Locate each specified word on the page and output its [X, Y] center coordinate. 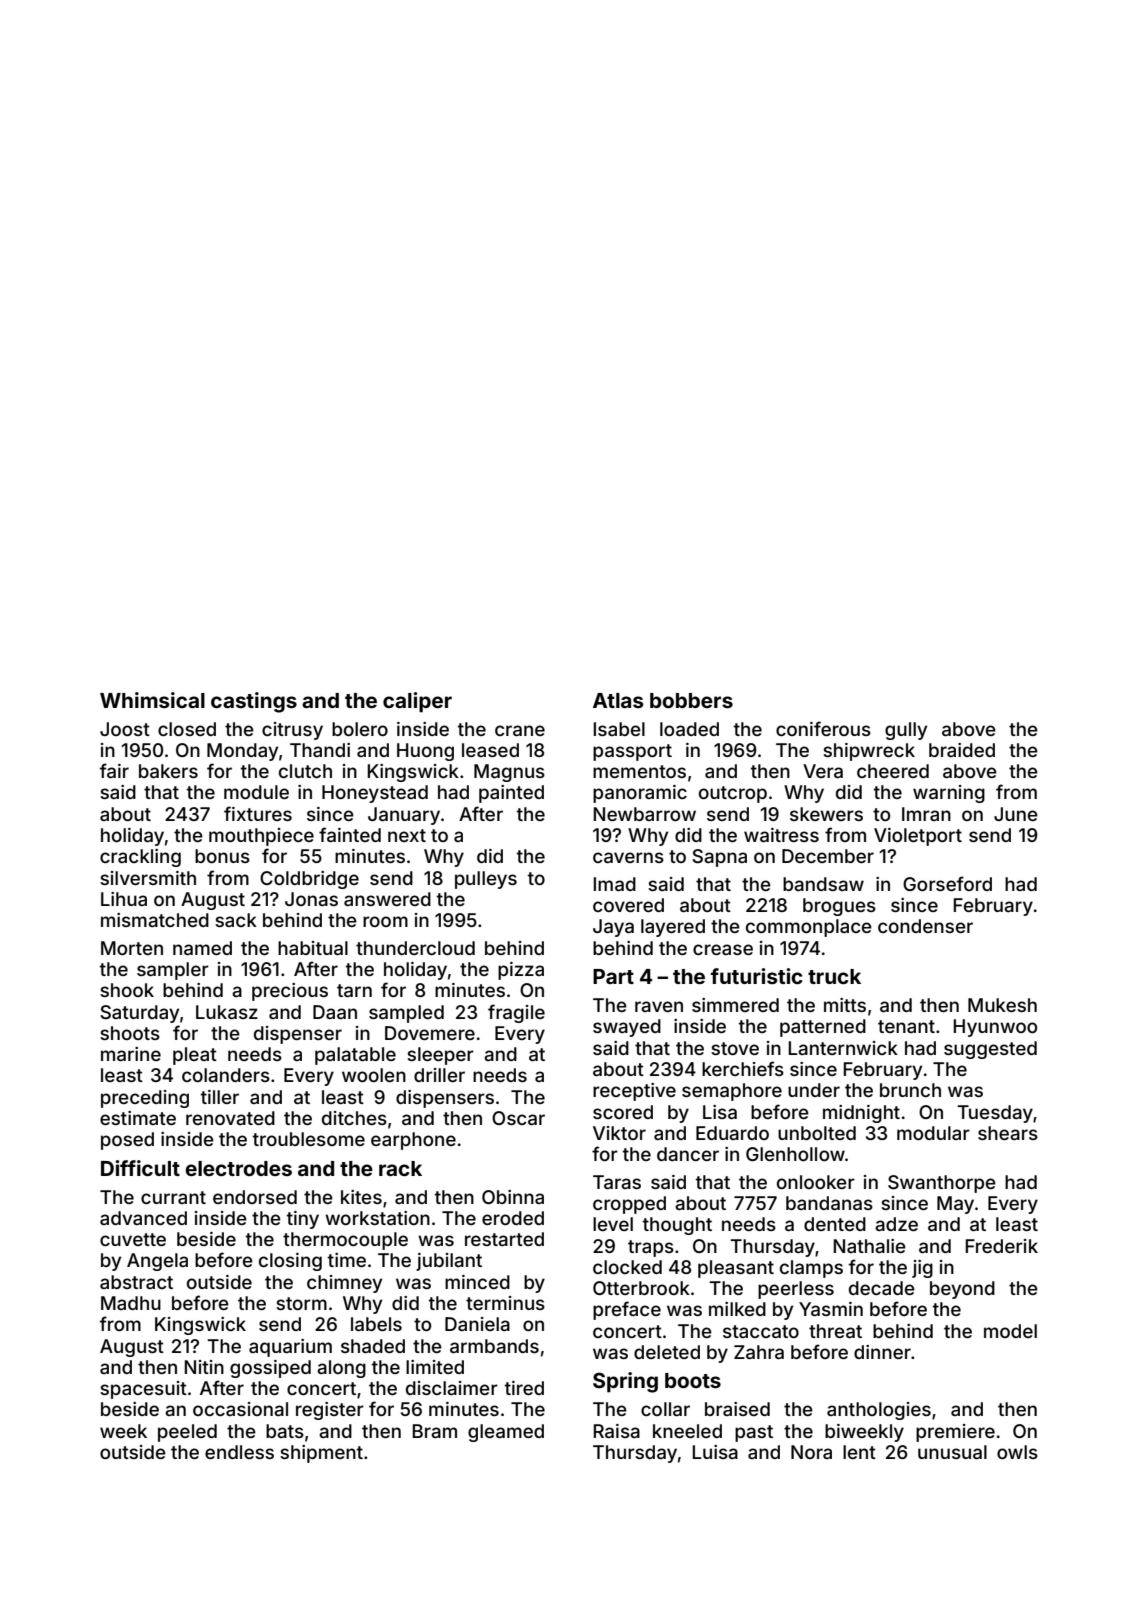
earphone [413, 1141]
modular [933, 1133]
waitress [781, 835]
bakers [168, 771]
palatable [355, 1056]
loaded [689, 729]
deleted [667, 1352]
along [341, 1369]
